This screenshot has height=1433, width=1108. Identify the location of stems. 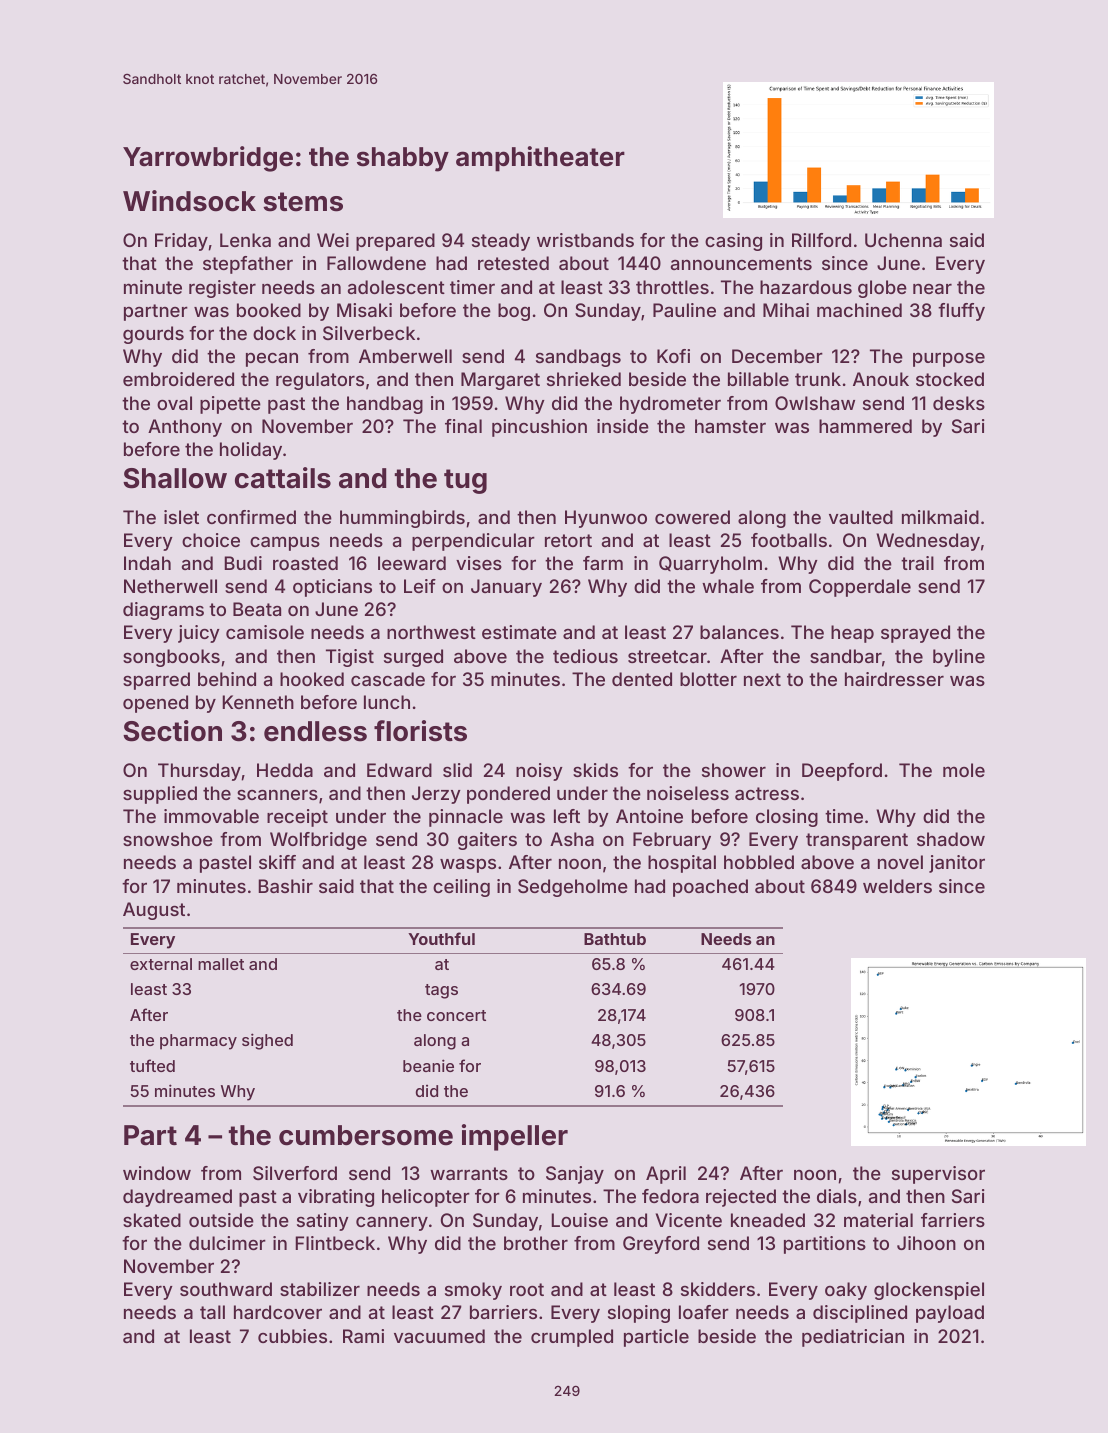
(303, 202).
